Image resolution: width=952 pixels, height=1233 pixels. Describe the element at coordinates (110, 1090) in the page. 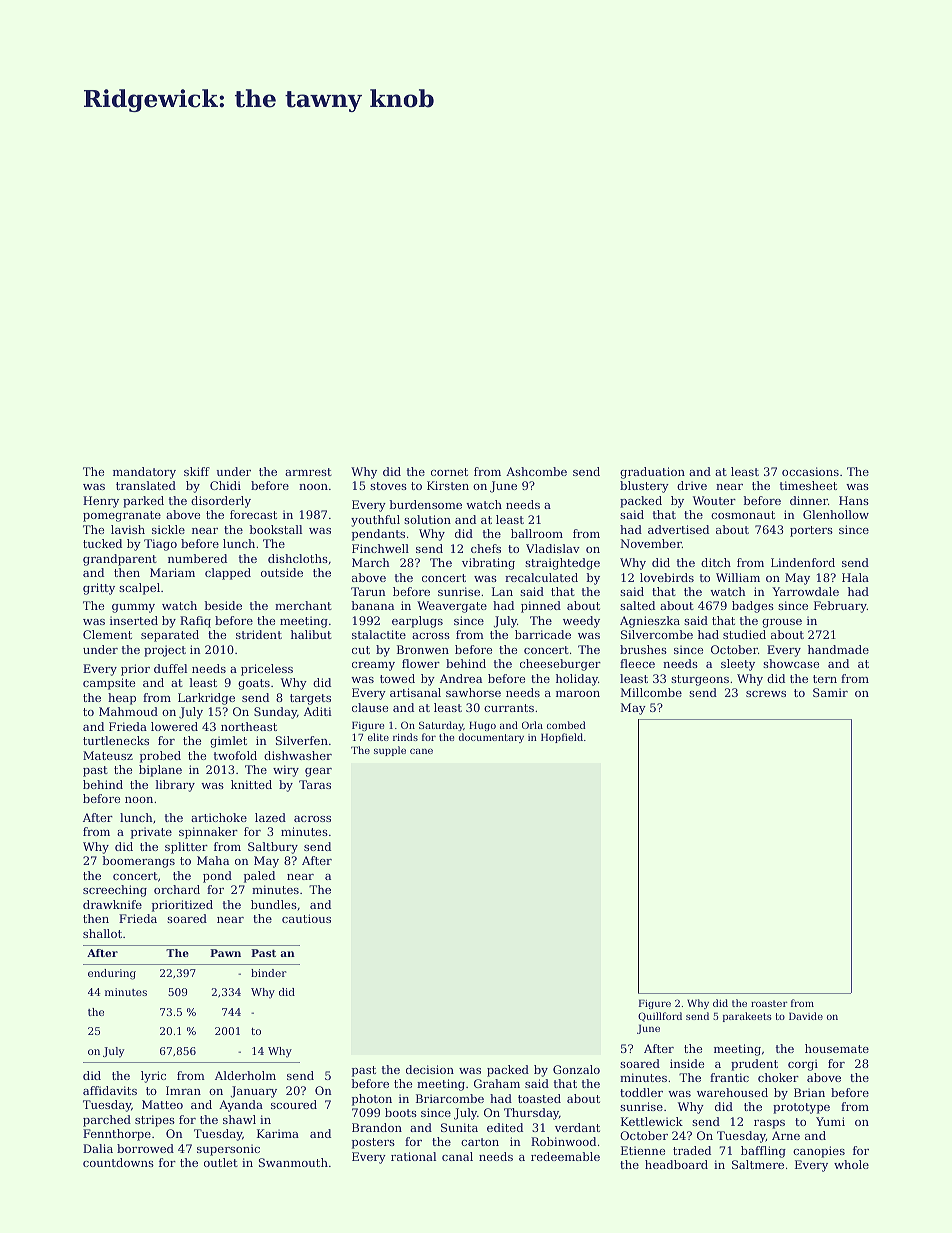

I see `affidavits` at that location.
